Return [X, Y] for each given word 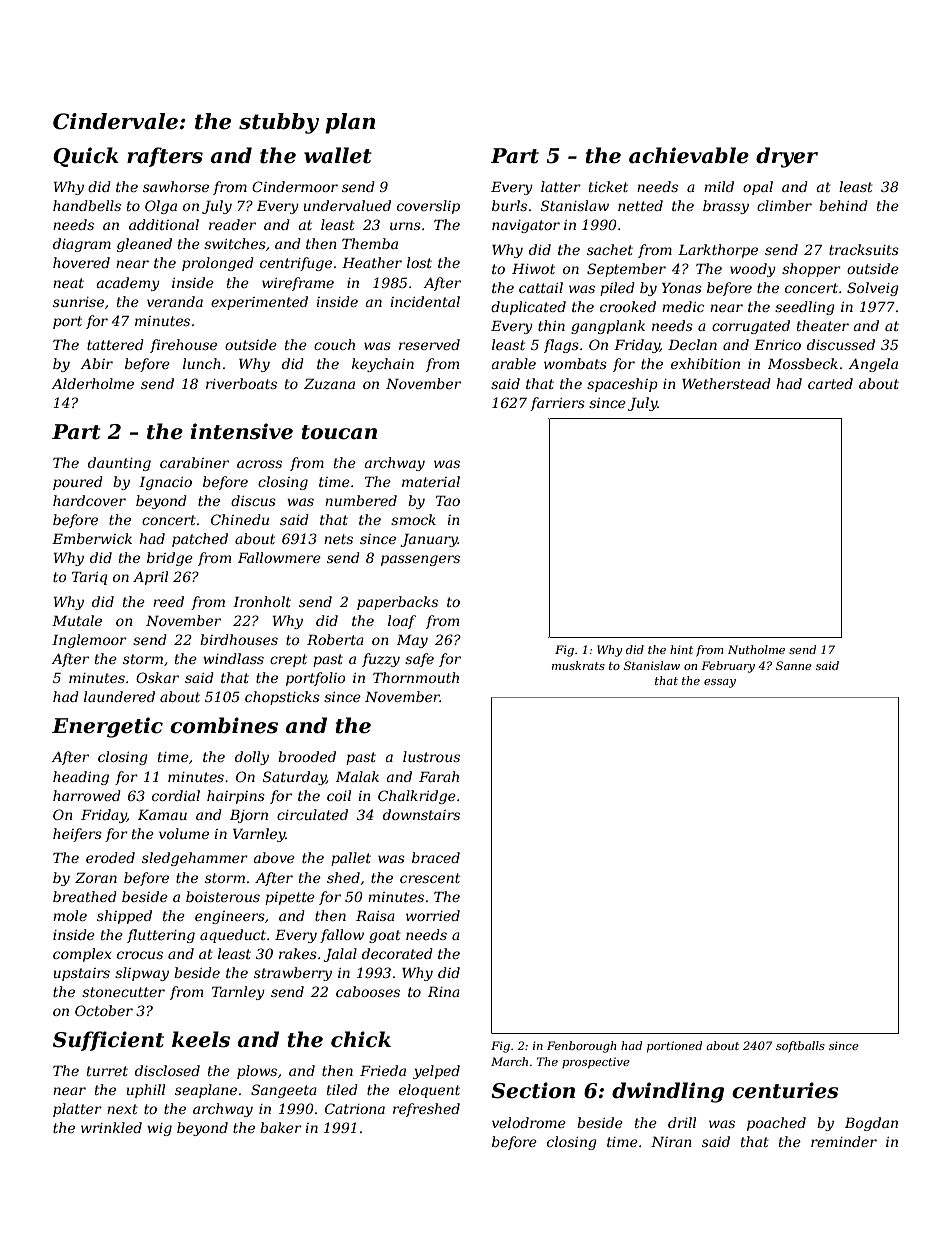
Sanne [794, 665]
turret [107, 1071]
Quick [86, 157]
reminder [844, 1141]
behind [843, 205]
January [429, 540]
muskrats [578, 665]
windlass [233, 658]
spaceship [622, 385]
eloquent [429, 1091]
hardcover [89, 500]
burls [509, 205]
